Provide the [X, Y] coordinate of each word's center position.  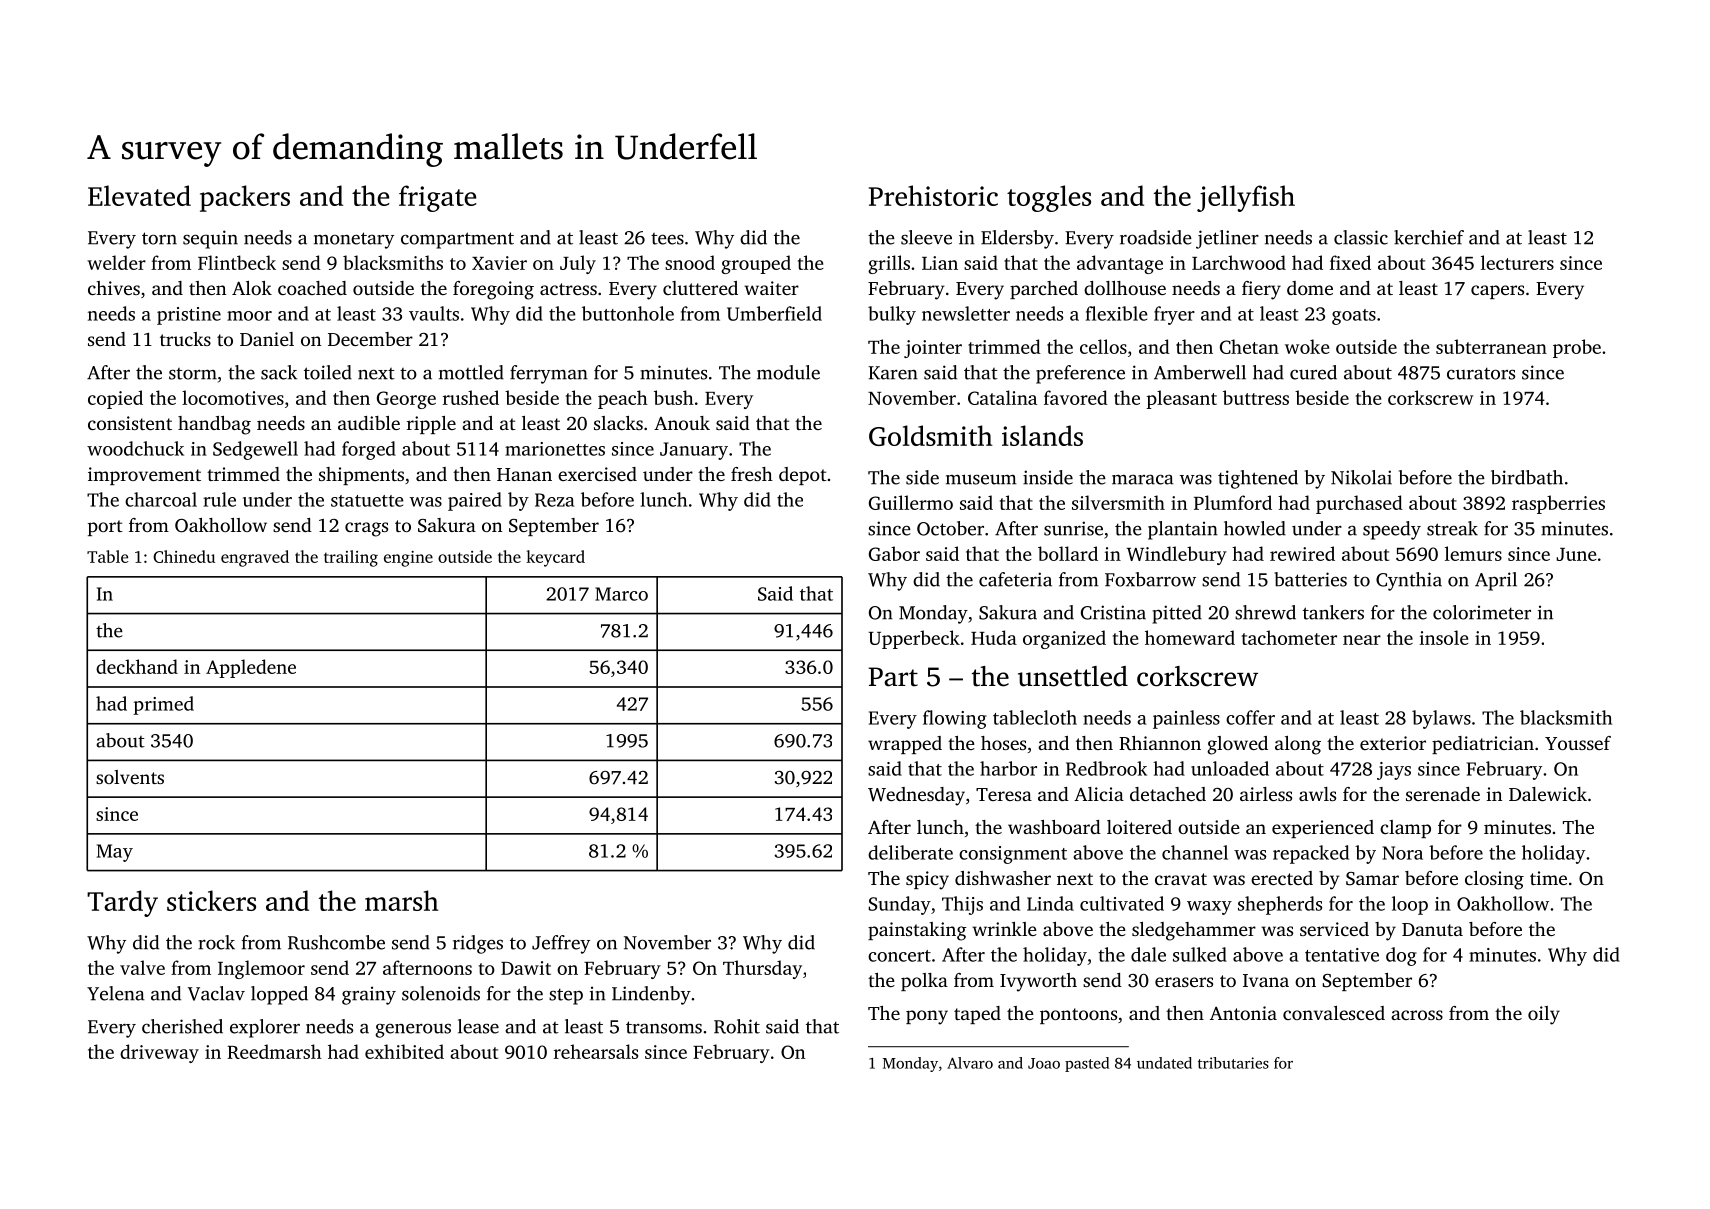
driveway [159, 1053]
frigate [438, 198]
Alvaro [970, 1063]
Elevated [139, 195]
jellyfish [1246, 198]
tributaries [1233, 1063]
